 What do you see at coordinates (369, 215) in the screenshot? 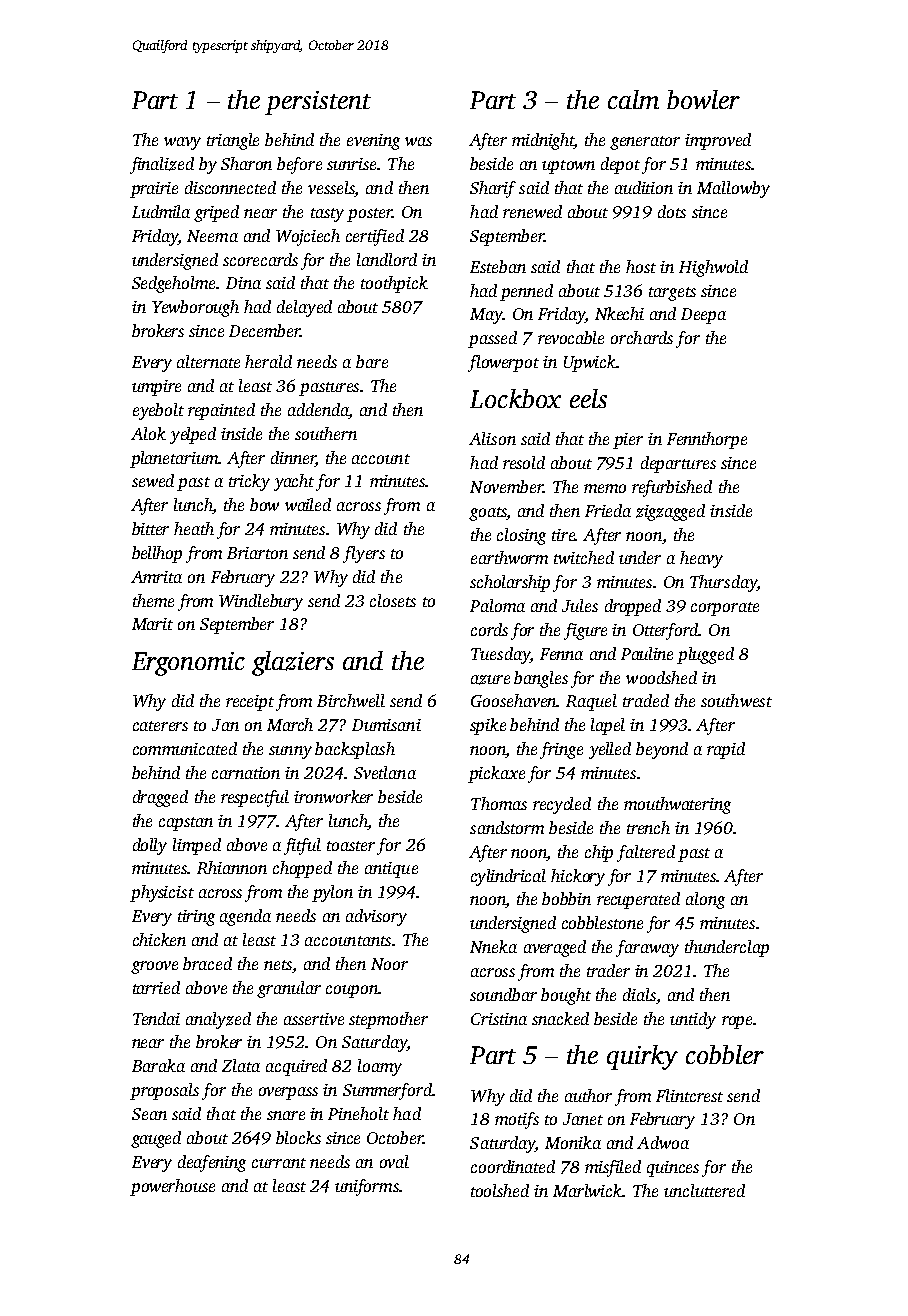
I see `poster` at bounding box center [369, 215].
